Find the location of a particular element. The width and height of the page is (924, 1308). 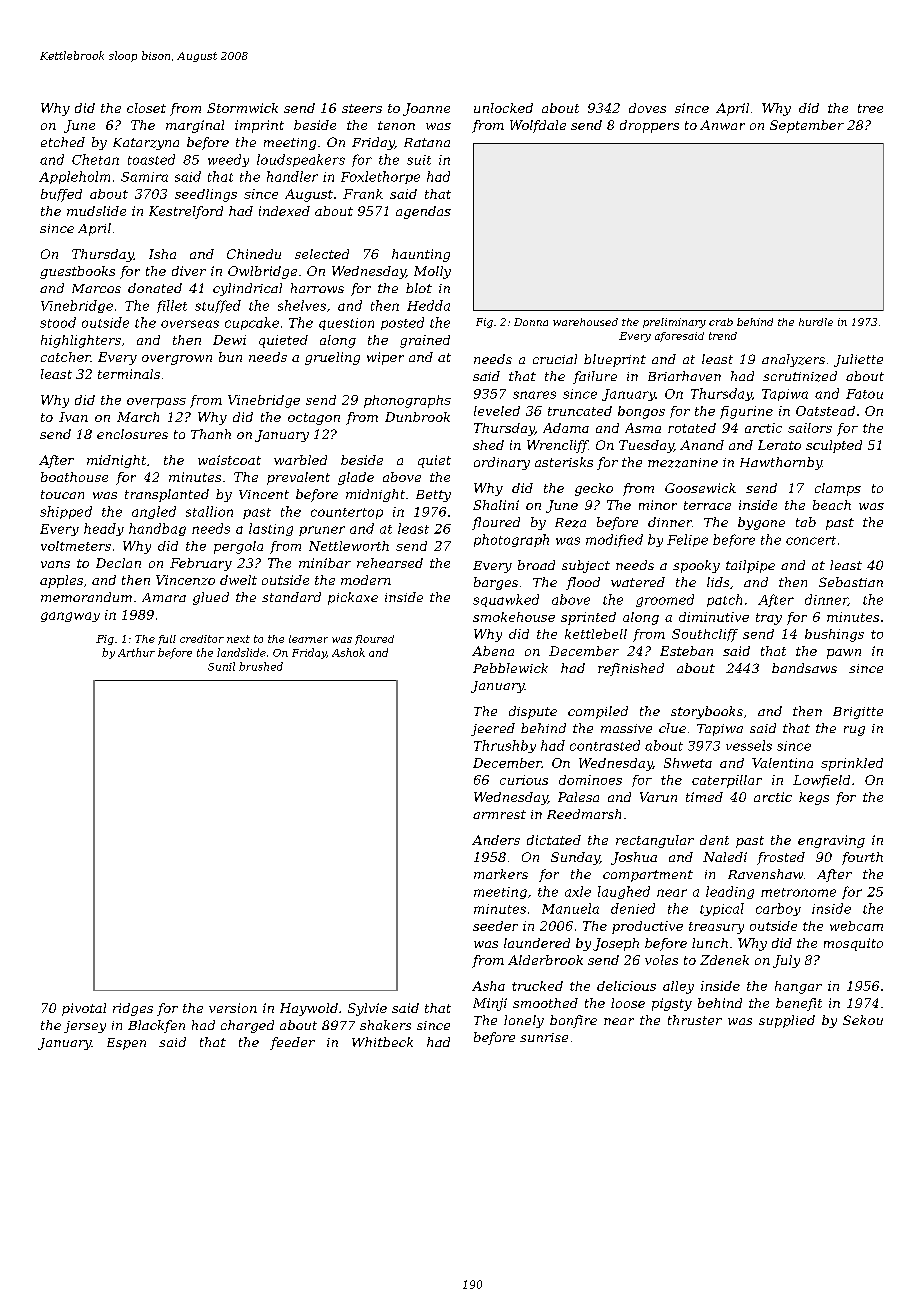

groomed is located at coordinates (665, 600).
